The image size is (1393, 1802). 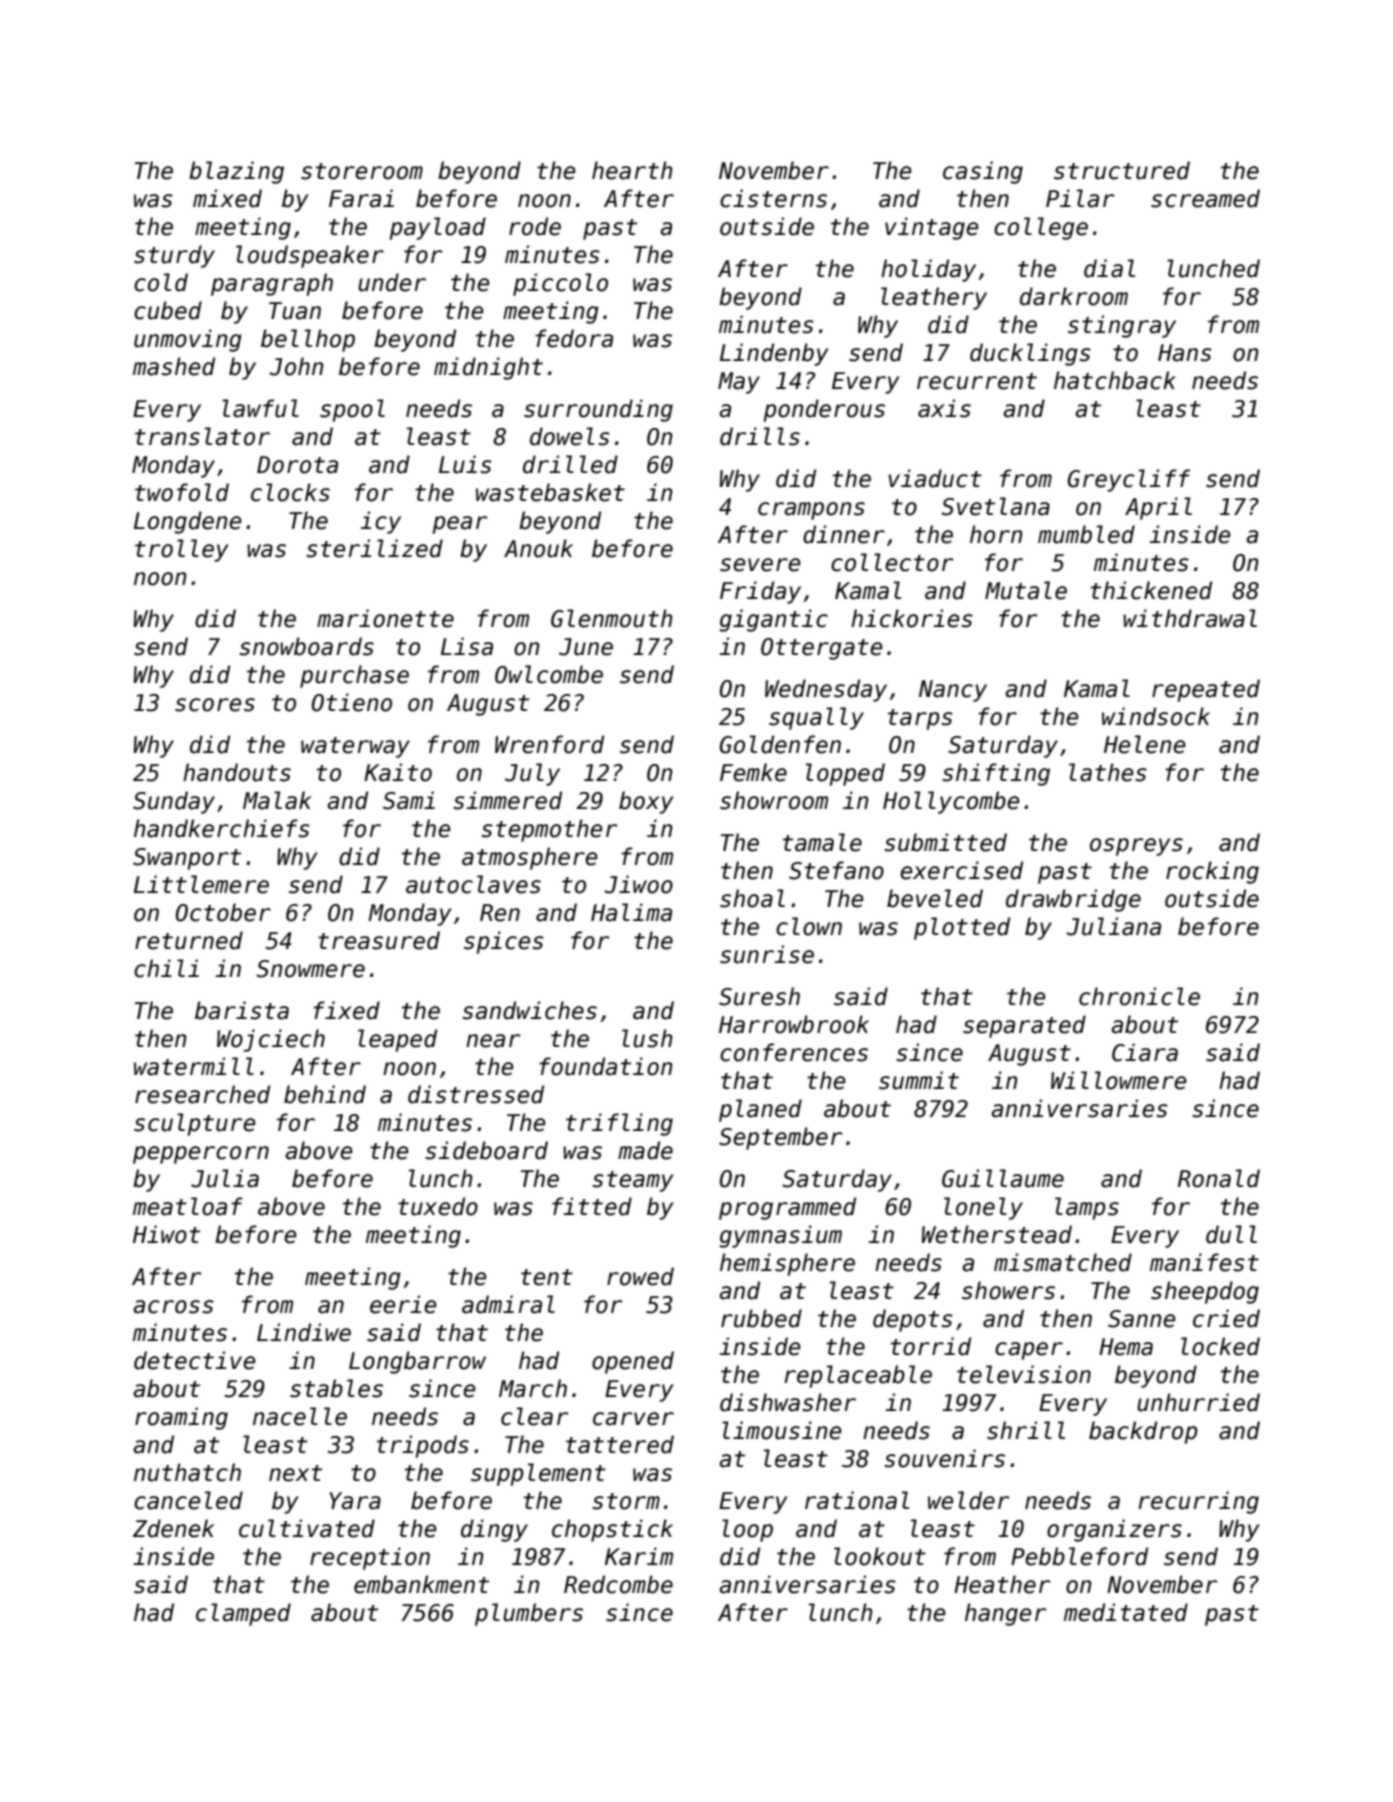 What do you see at coordinates (547, 1277) in the page?
I see `tent` at bounding box center [547, 1277].
